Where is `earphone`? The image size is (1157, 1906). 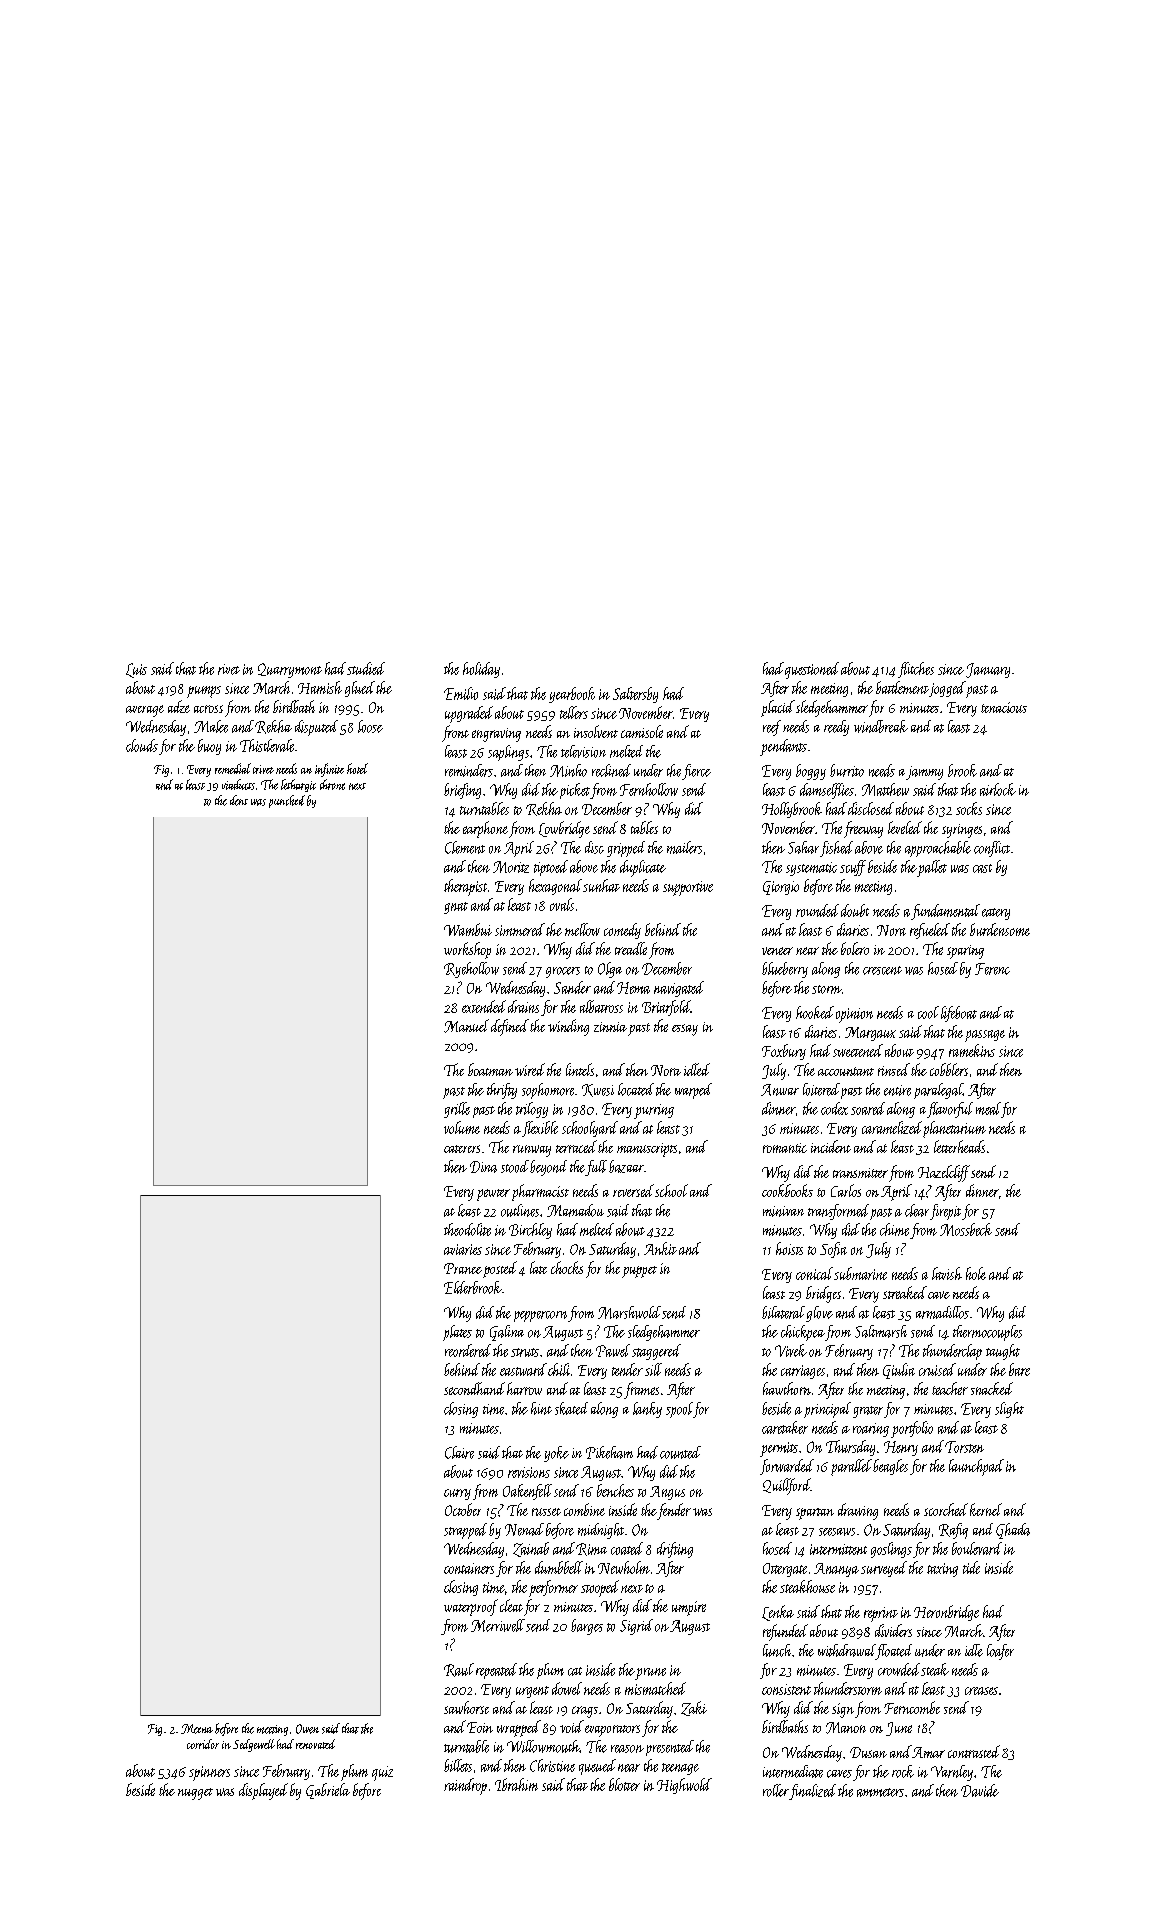 earphone is located at coordinates (485, 829).
